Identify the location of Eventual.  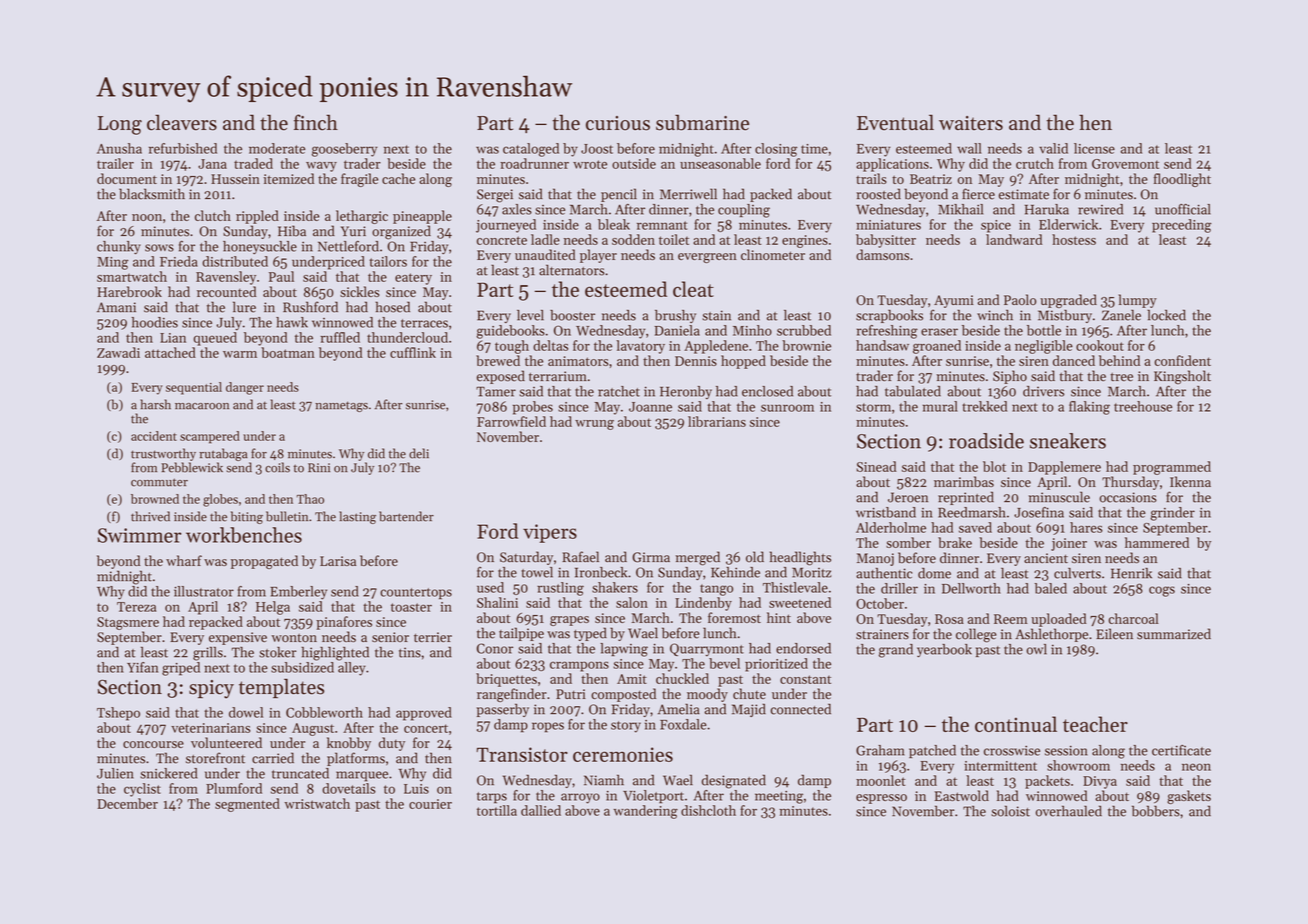
(895, 122).
